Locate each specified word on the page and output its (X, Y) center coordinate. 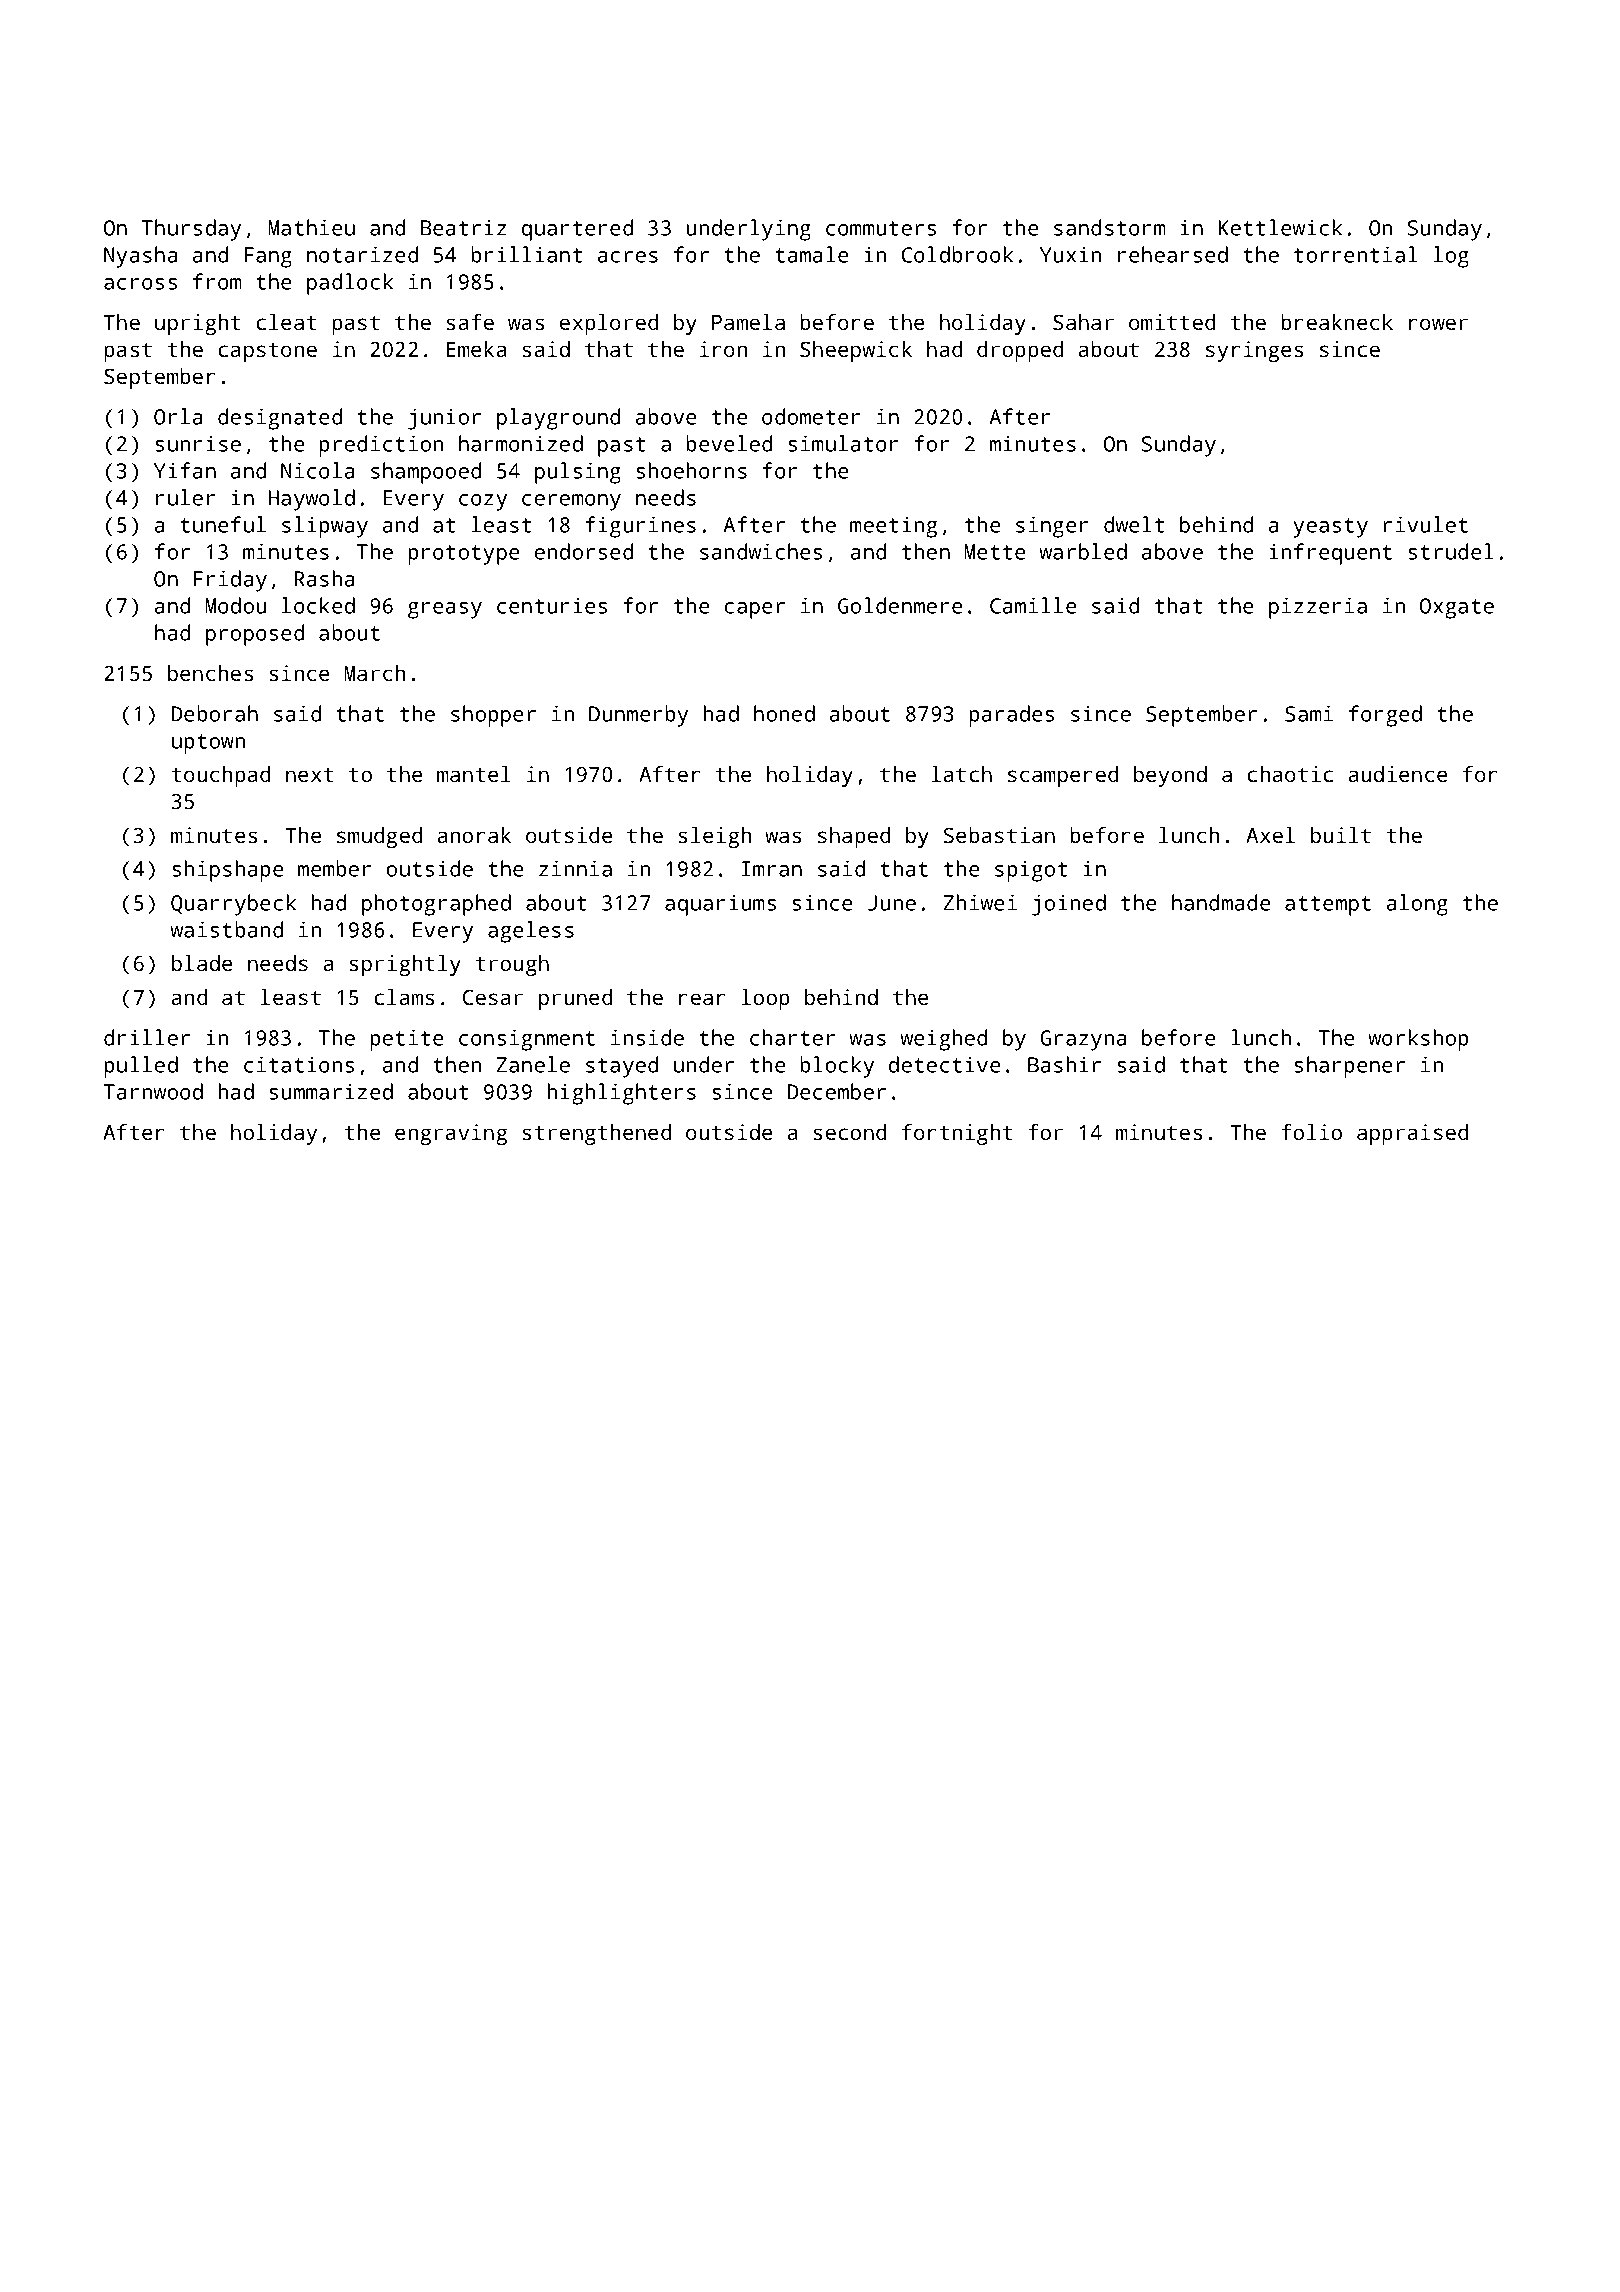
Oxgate (1457, 608)
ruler (185, 497)
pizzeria (1318, 608)
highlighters (621, 1094)
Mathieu (311, 227)
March (374, 673)
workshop (1418, 1040)
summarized (331, 1091)
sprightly (405, 965)
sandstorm (1109, 227)
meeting (893, 527)
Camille (1033, 605)
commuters (881, 228)
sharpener (1349, 1067)
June (892, 903)
